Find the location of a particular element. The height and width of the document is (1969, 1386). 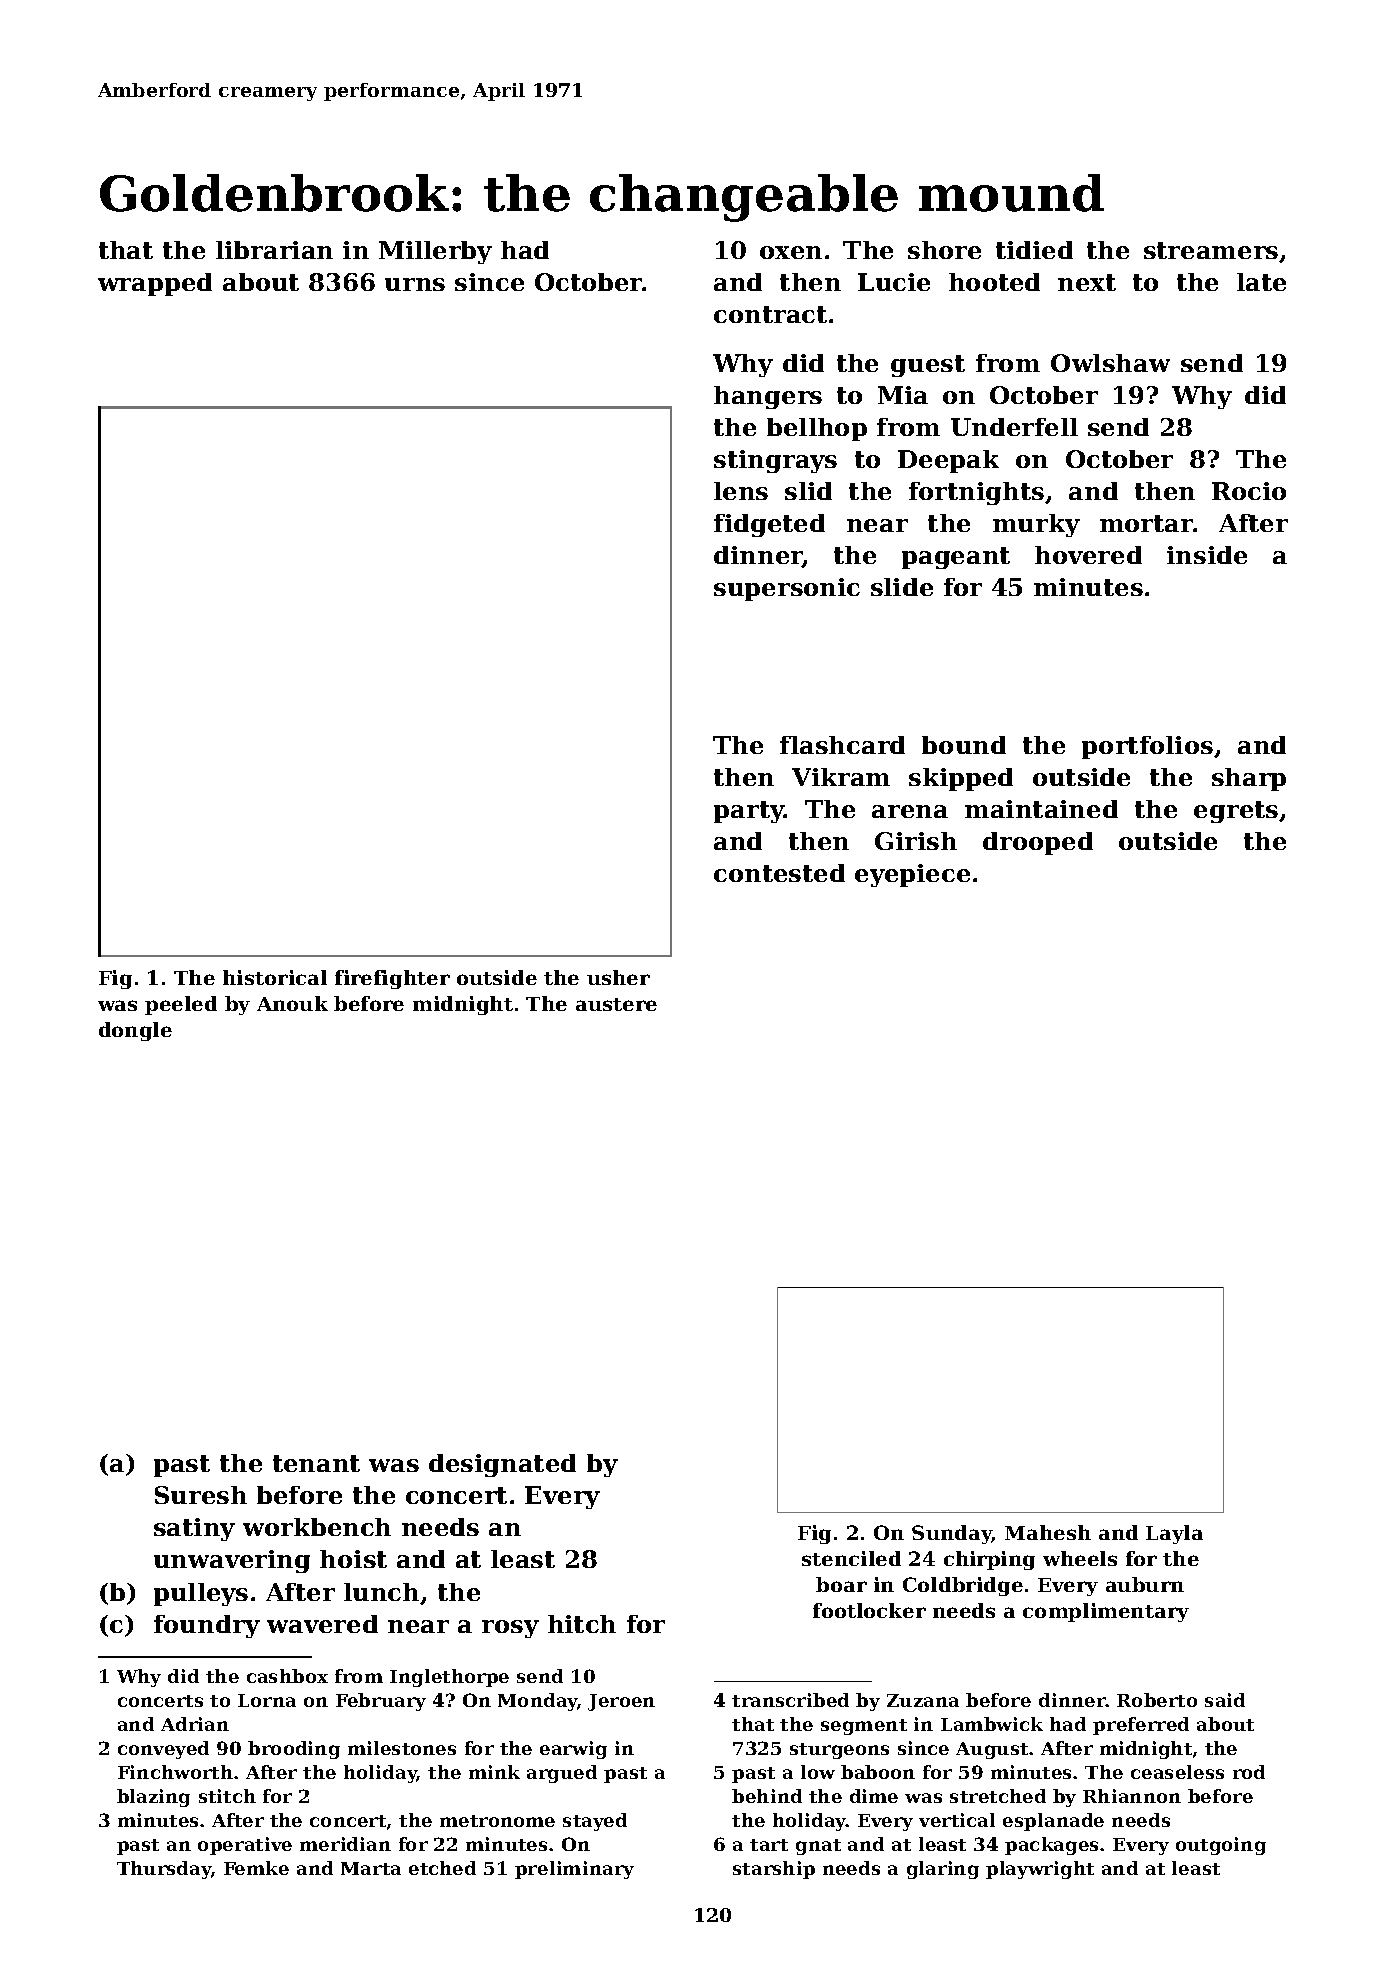

outgoing is located at coordinates (1221, 1846).
